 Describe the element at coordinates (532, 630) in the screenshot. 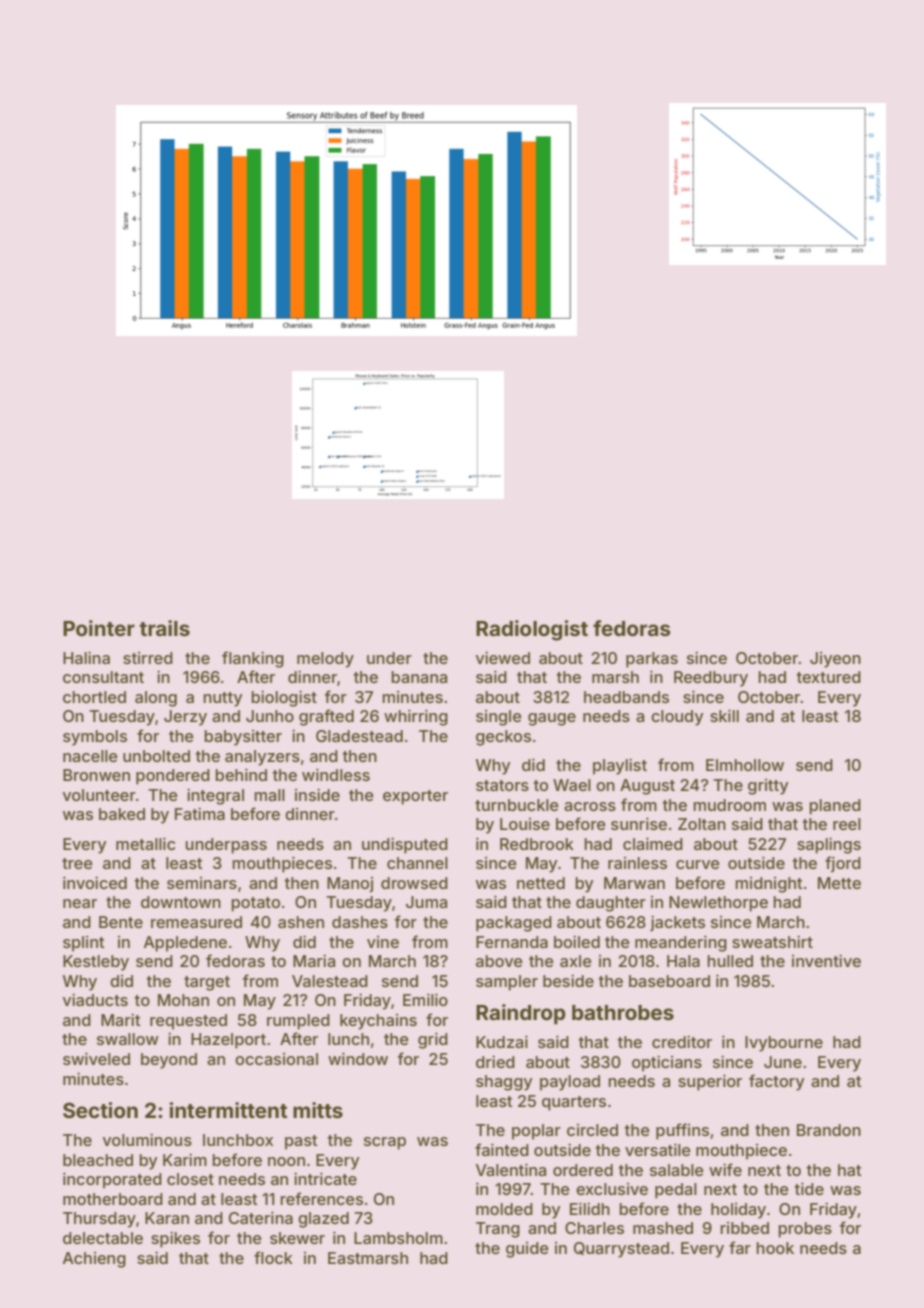

I see `Radiologist` at that location.
